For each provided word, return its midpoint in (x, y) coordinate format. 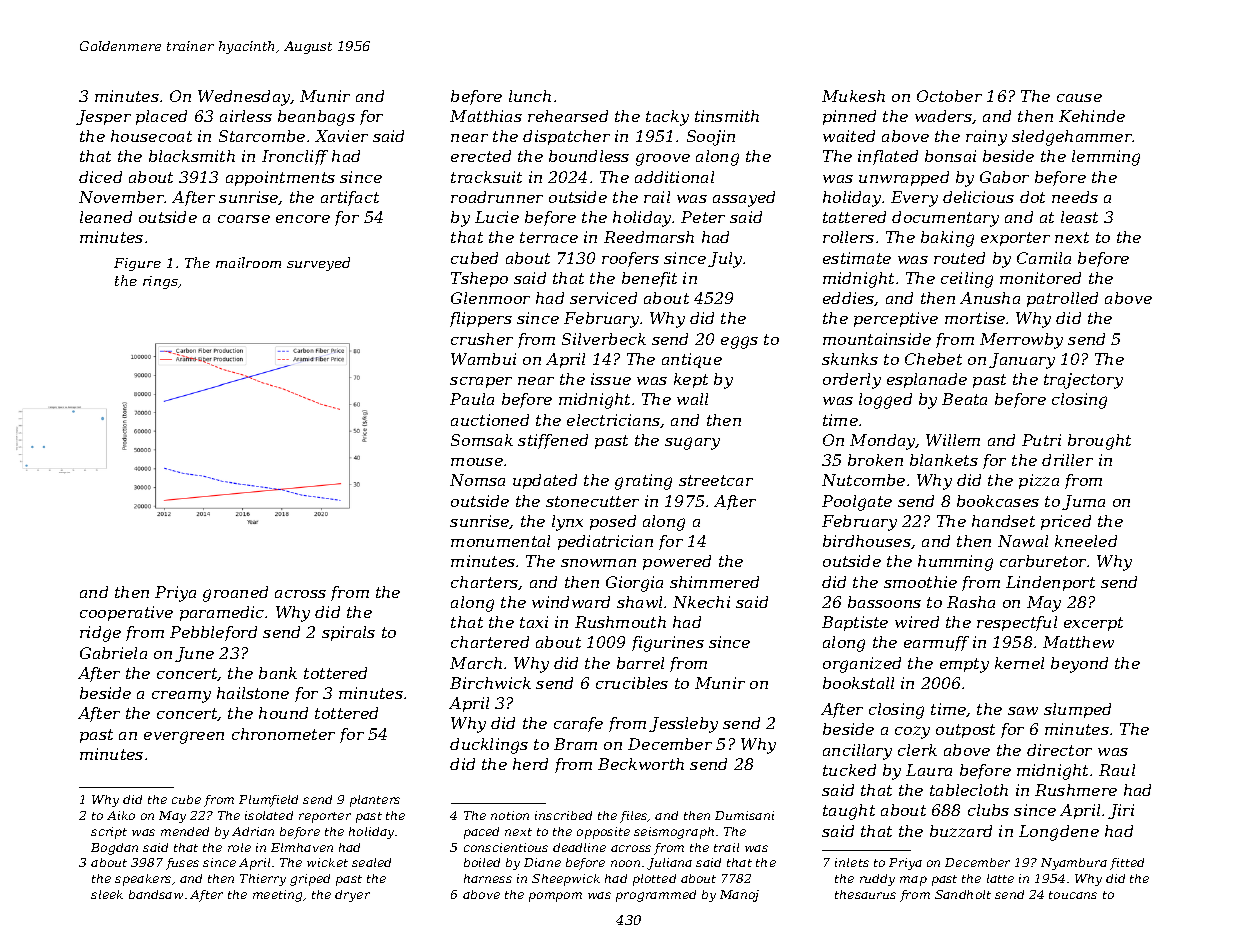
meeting (277, 896)
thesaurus (865, 894)
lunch (530, 96)
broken (875, 460)
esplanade (927, 380)
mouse (477, 462)
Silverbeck (604, 339)
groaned (235, 594)
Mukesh (853, 96)
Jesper (103, 117)
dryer (352, 896)
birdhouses (867, 541)
